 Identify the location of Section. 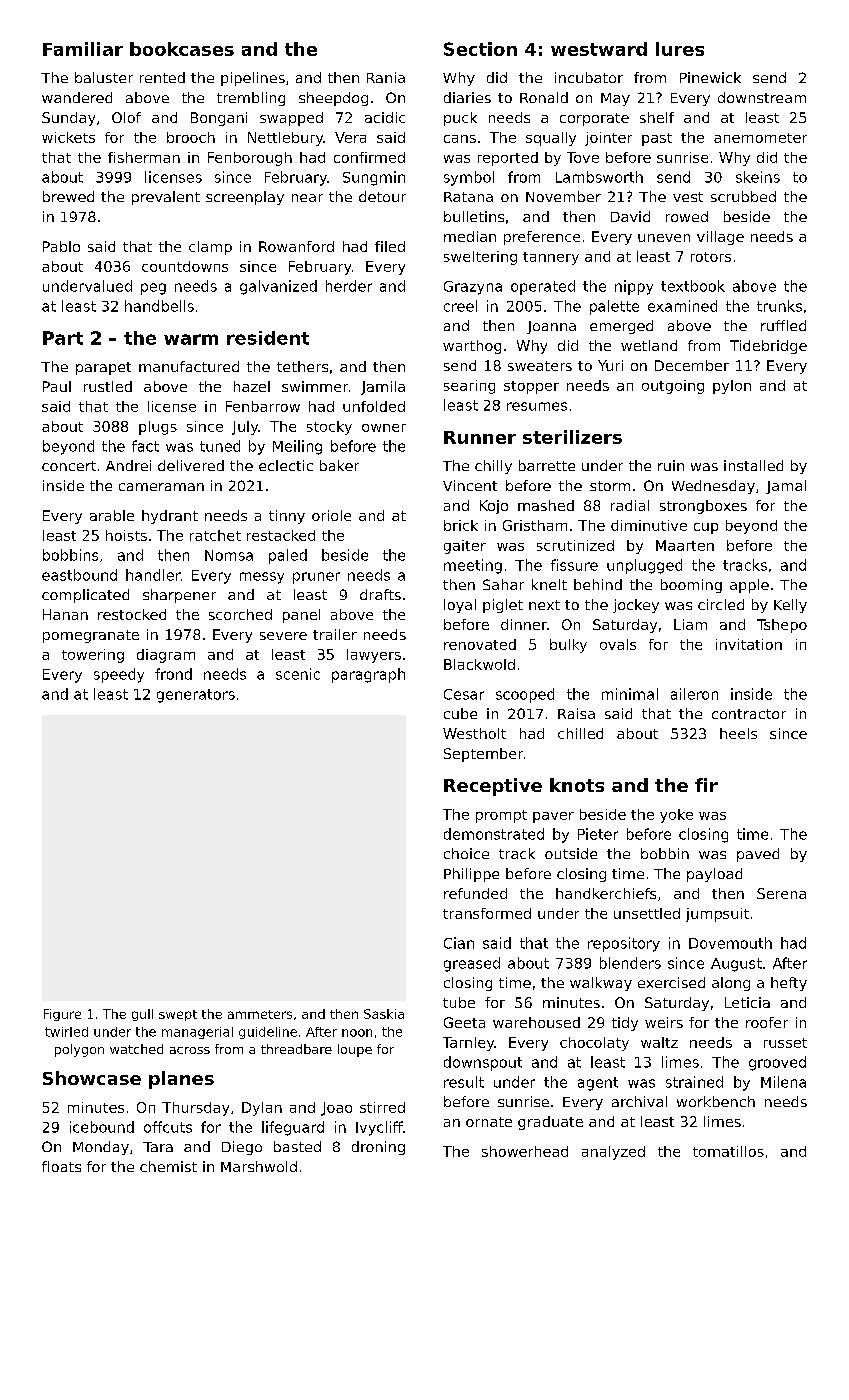
(480, 49).
